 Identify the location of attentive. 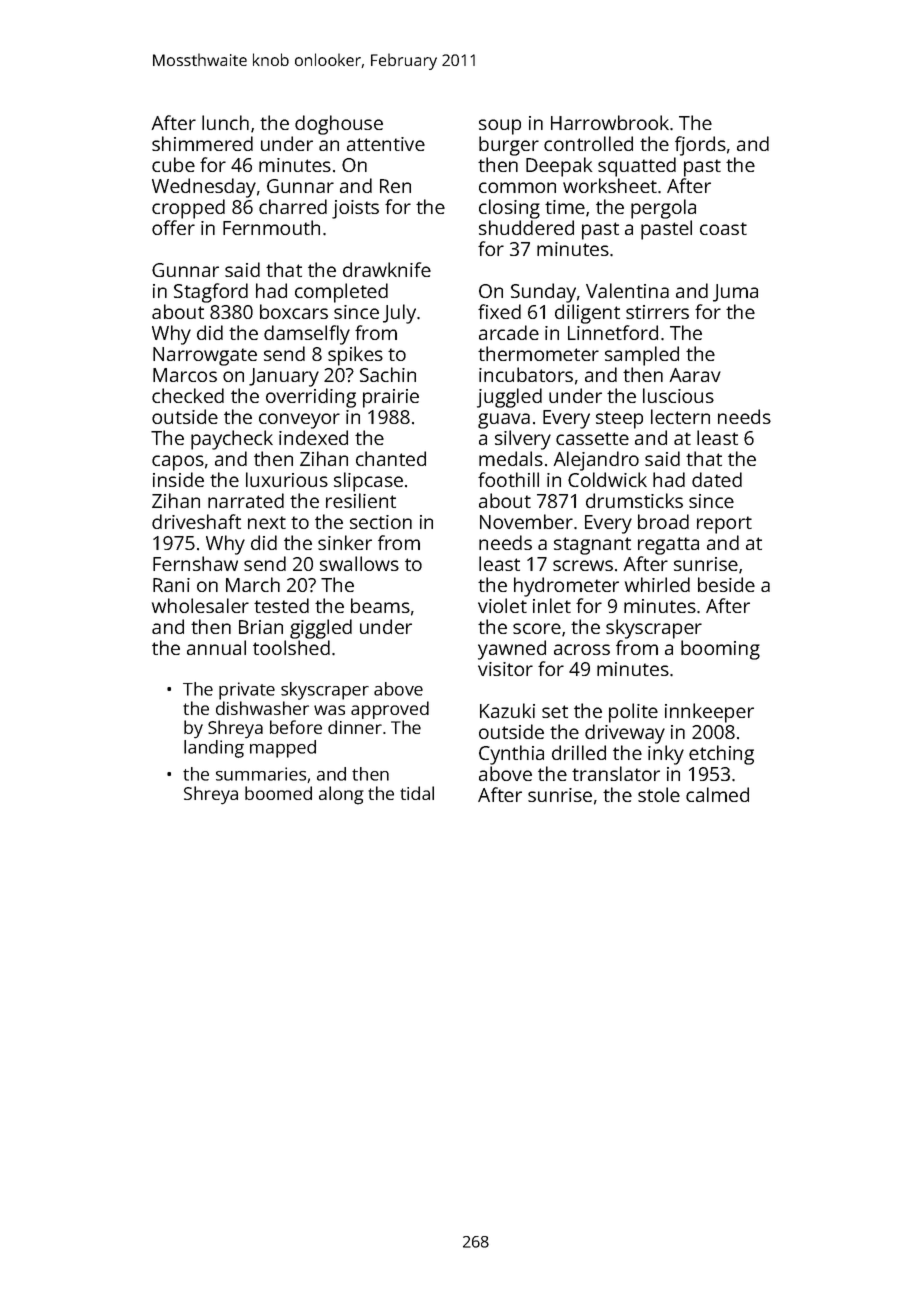
(386, 144).
